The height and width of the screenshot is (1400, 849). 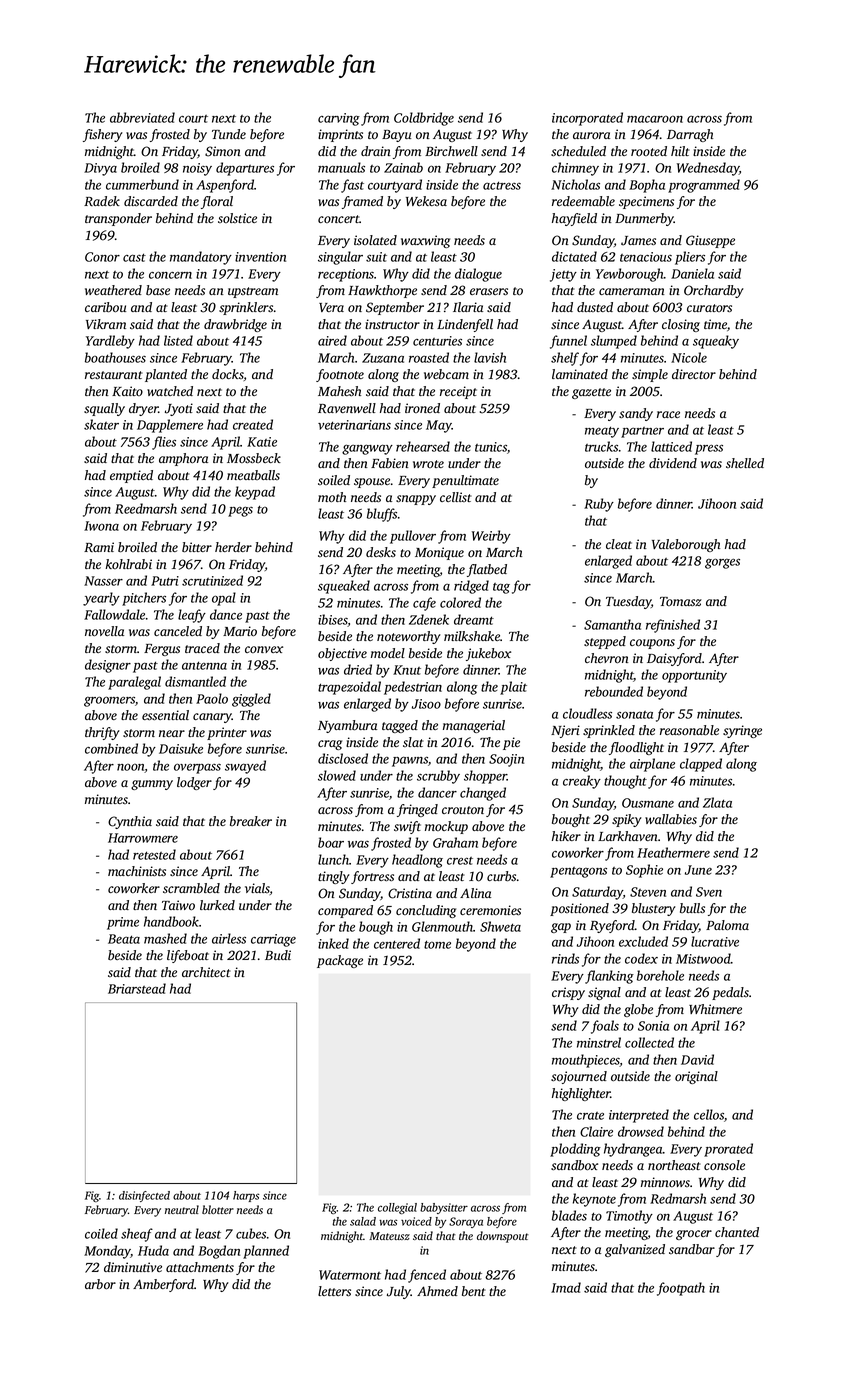 What do you see at coordinates (579, 1077) in the screenshot?
I see `sojourned` at bounding box center [579, 1077].
